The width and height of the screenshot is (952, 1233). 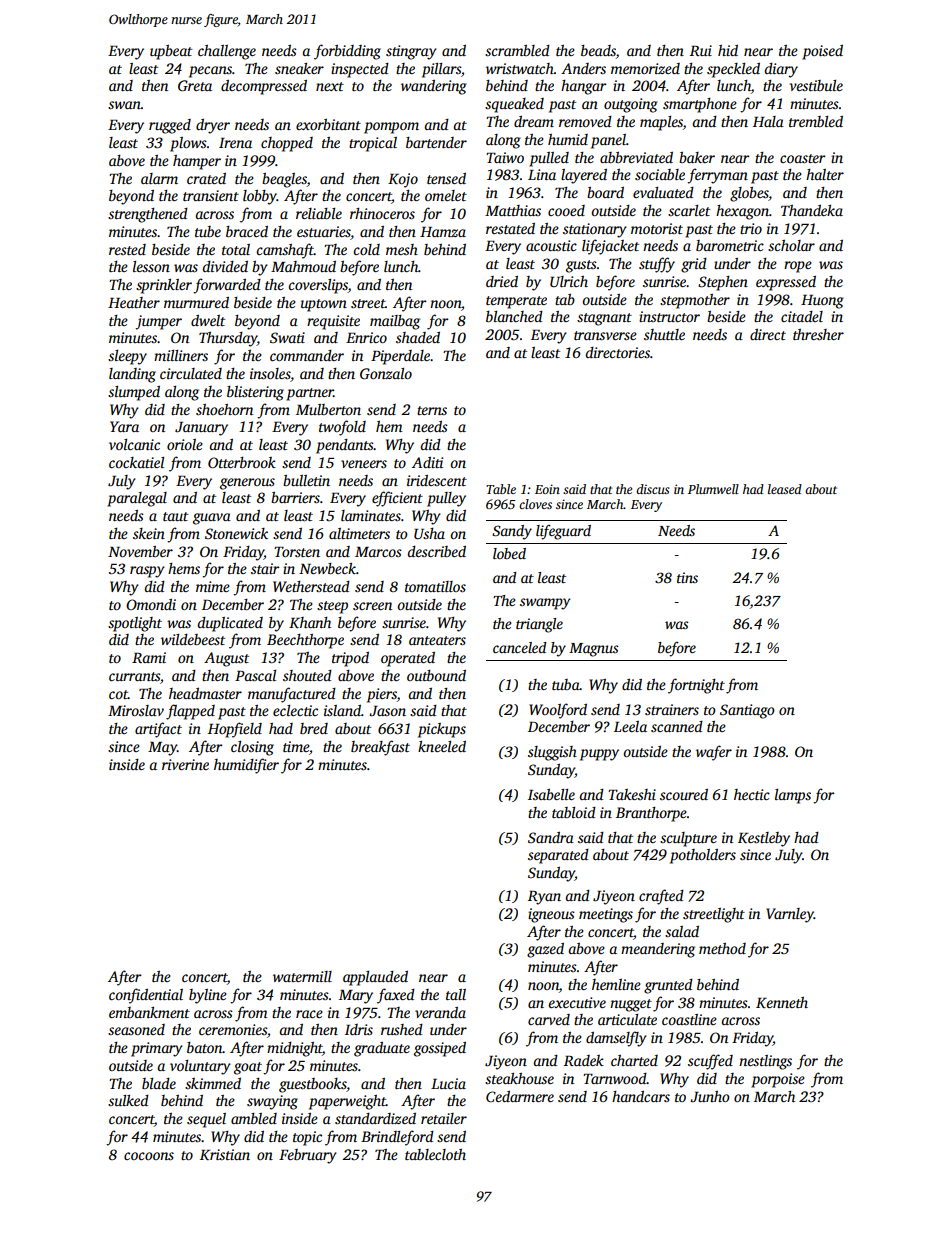 What do you see at coordinates (185, 764) in the screenshot?
I see `riverine` at bounding box center [185, 764].
